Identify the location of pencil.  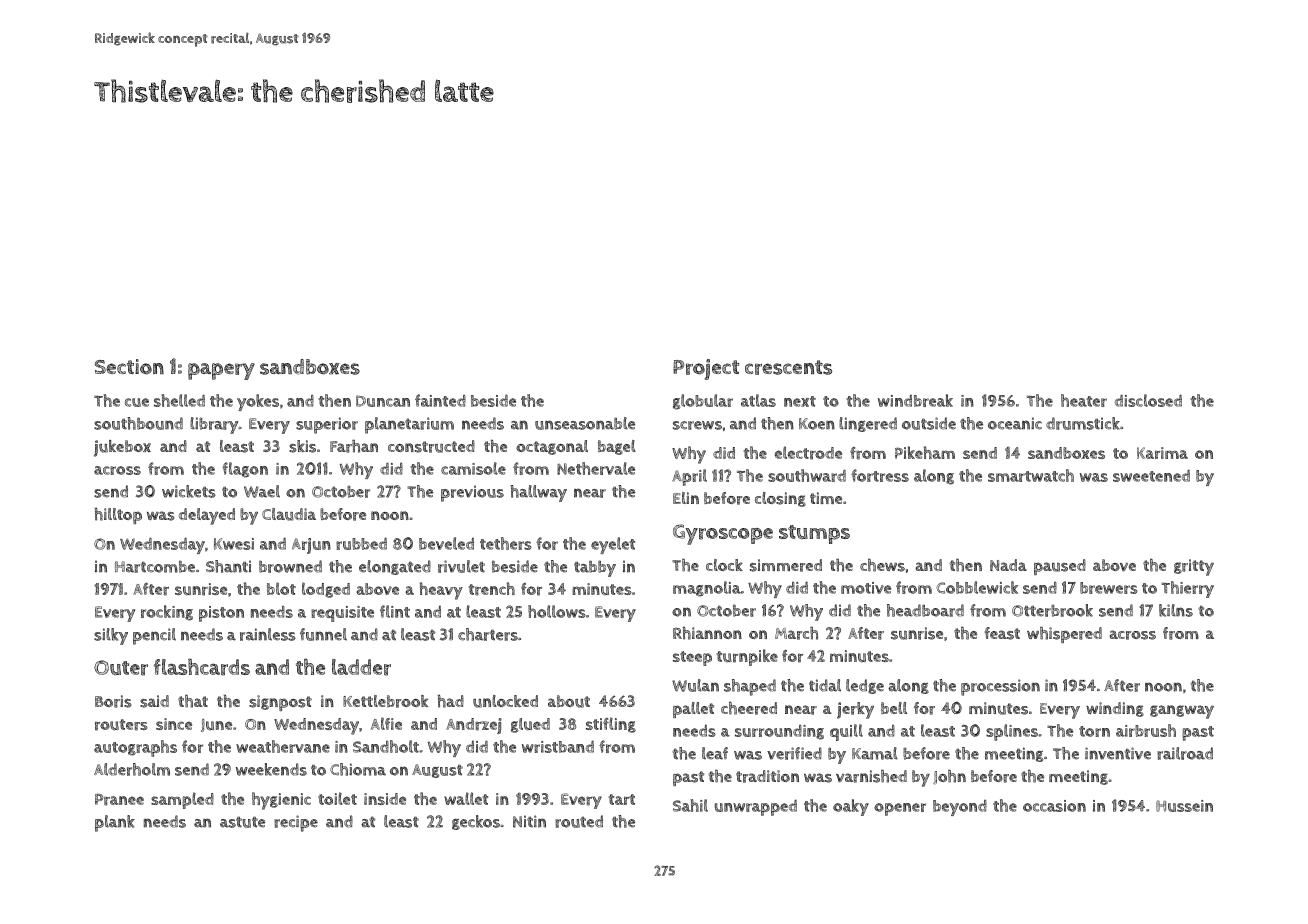
(154, 636).
